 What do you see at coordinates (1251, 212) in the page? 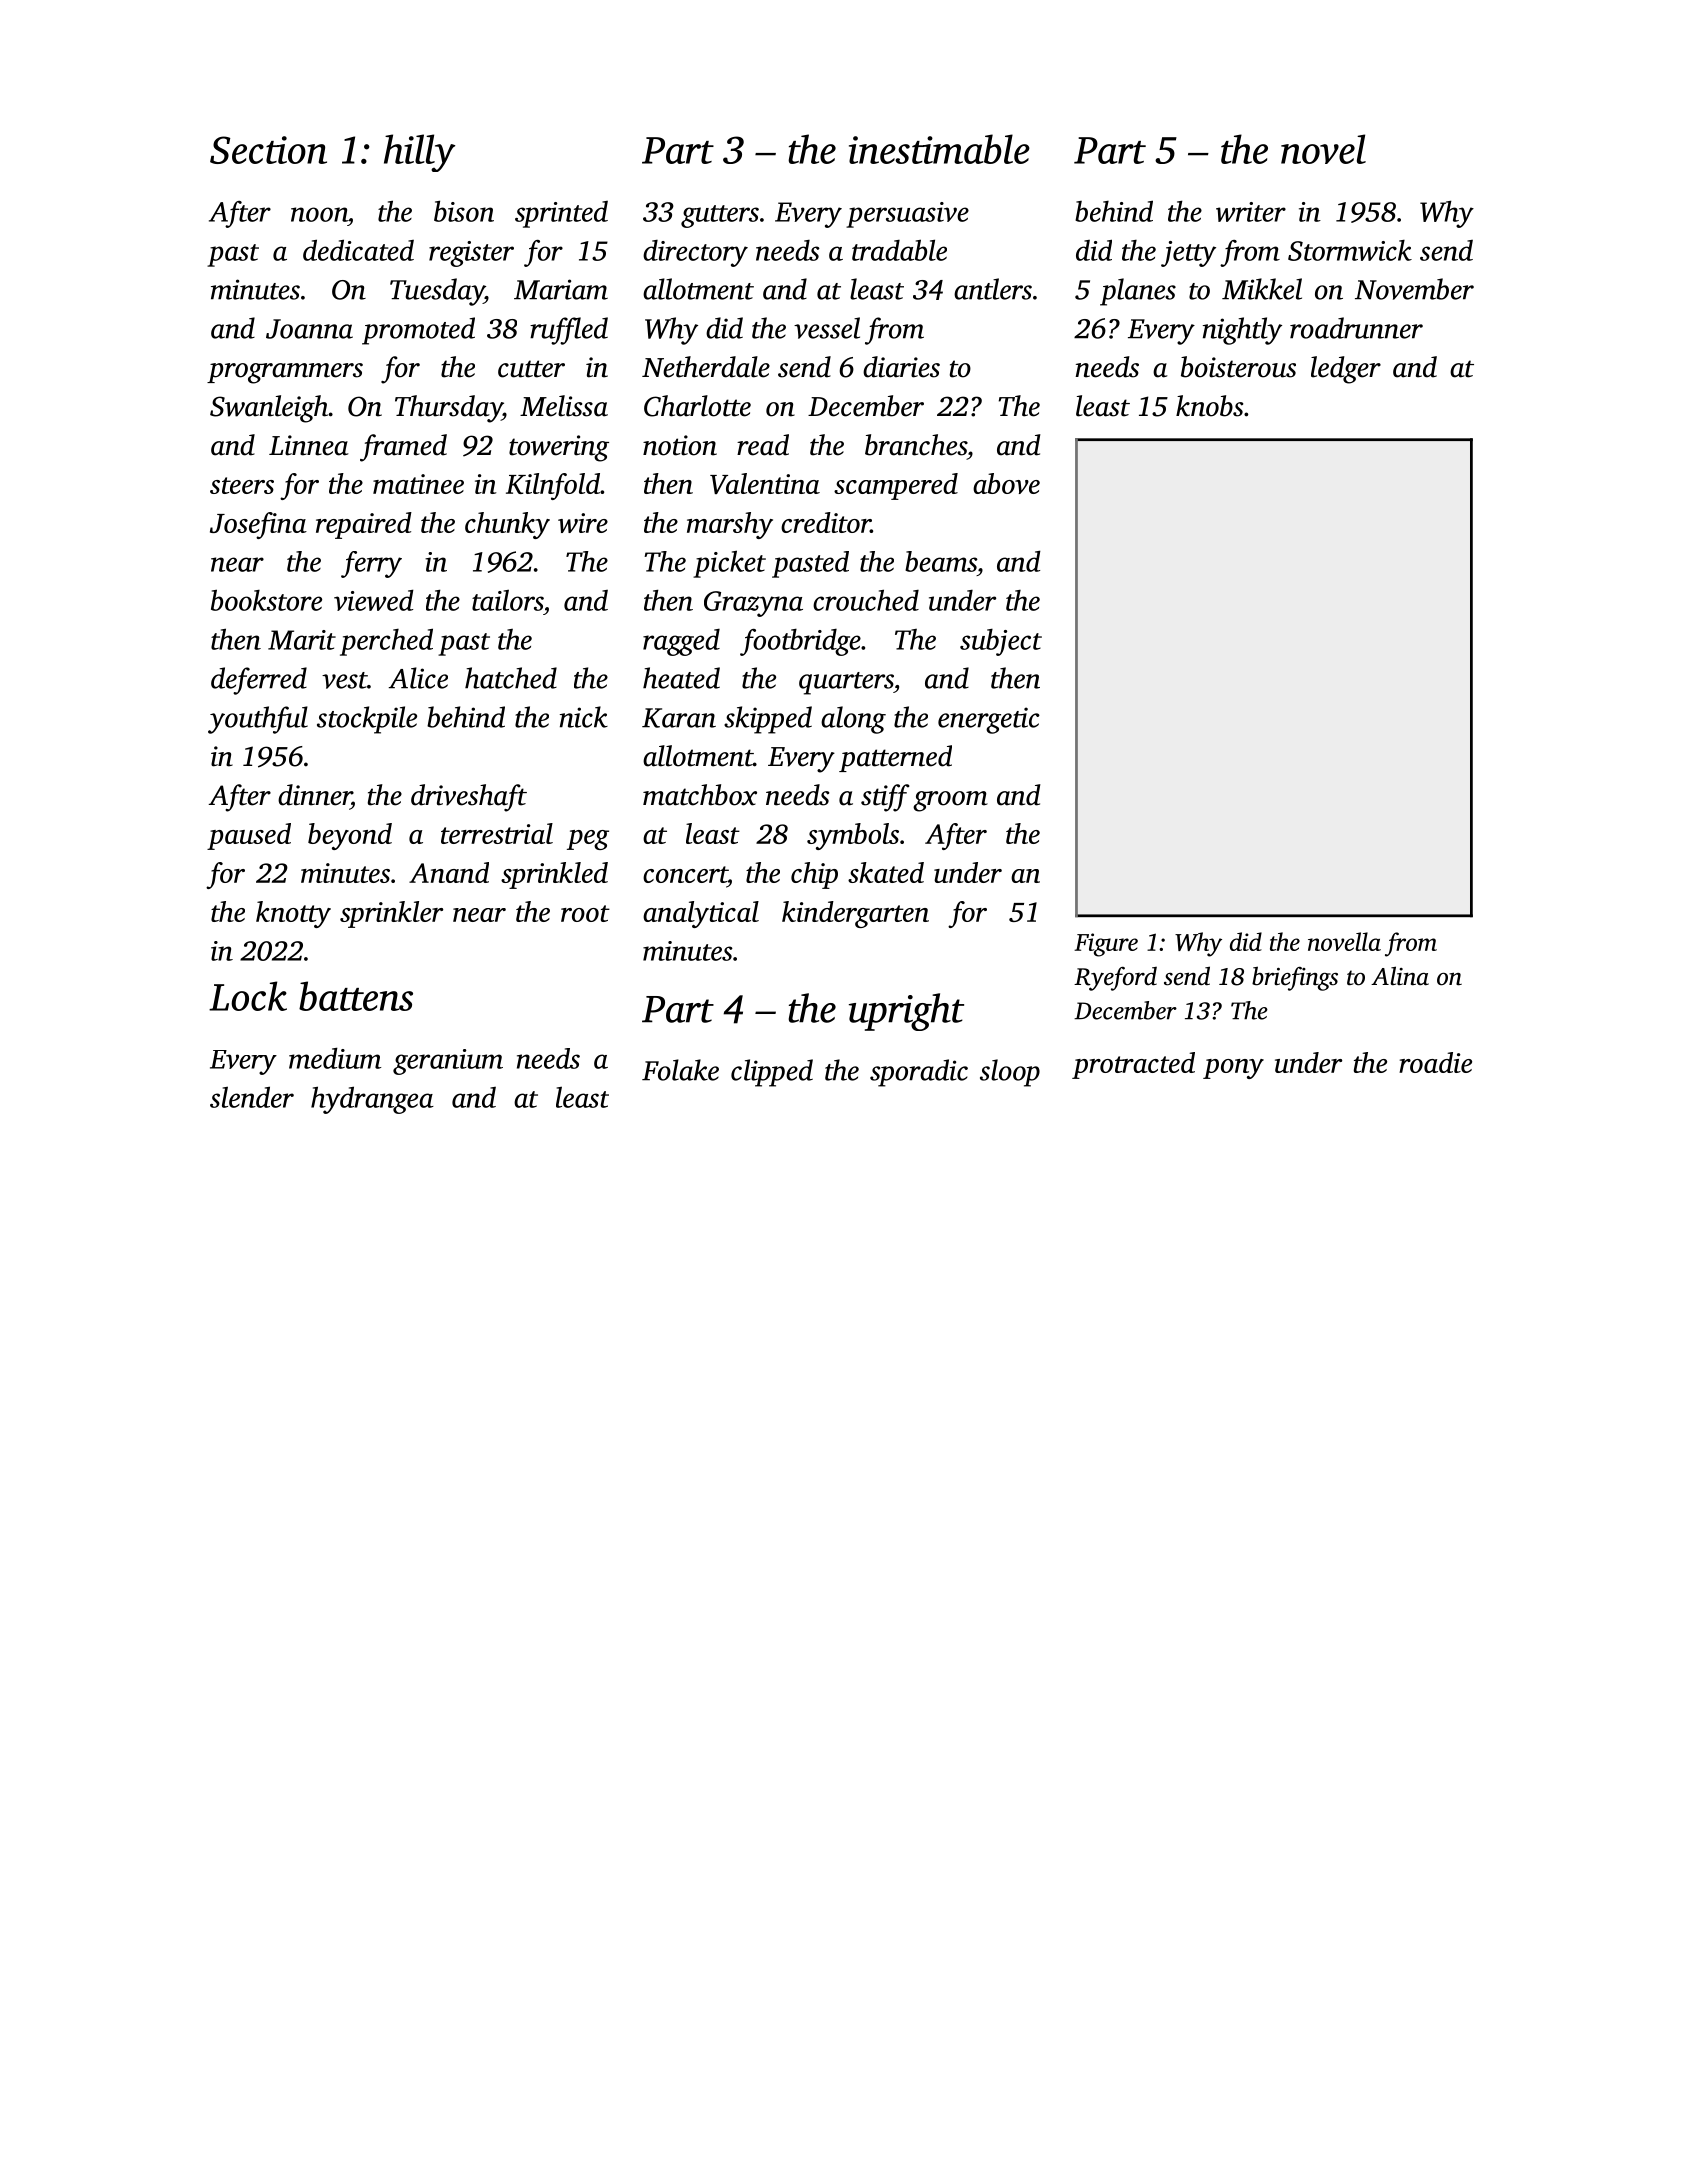
I see `writer` at bounding box center [1251, 212].
